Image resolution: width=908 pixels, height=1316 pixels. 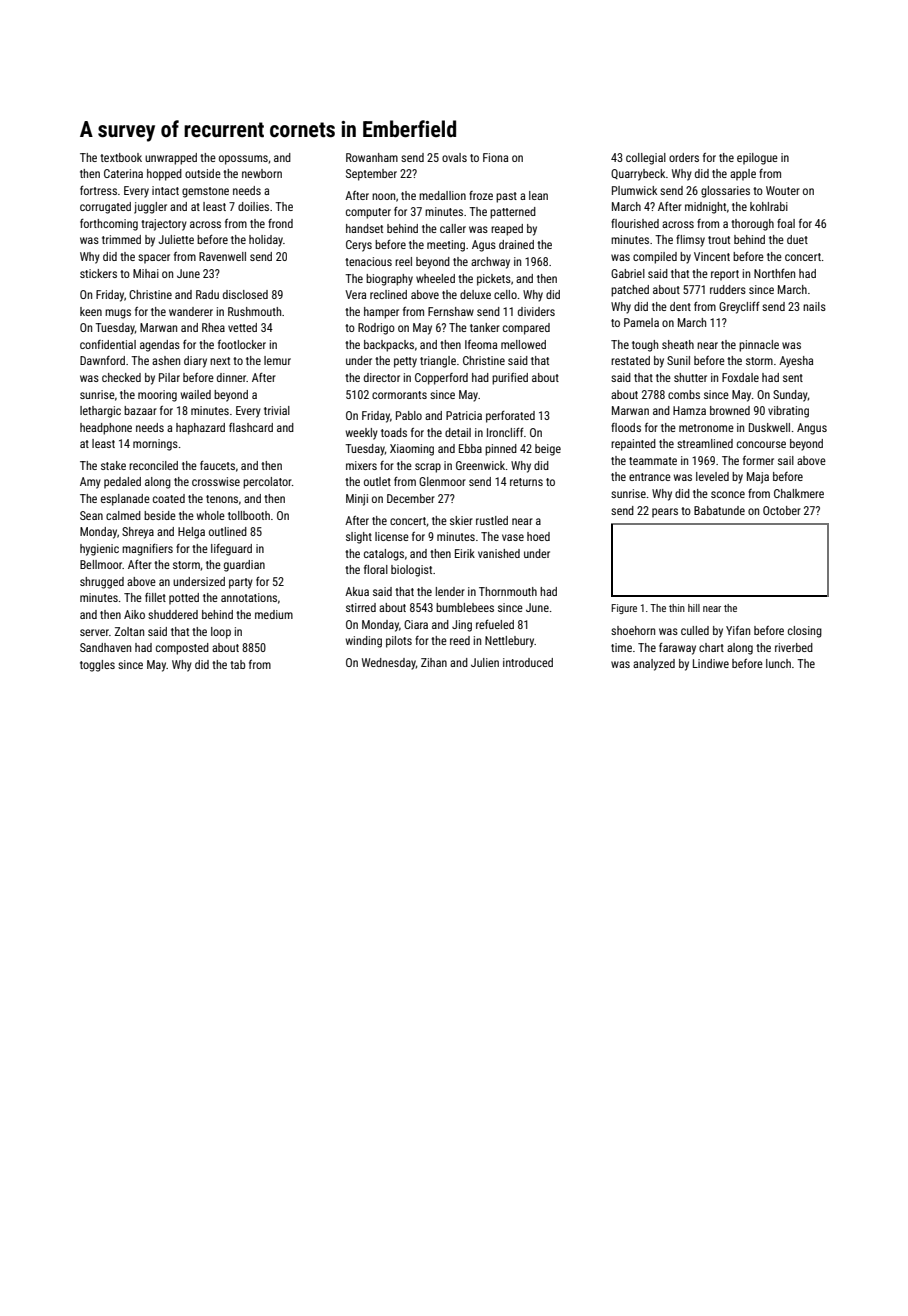 What do you see at coordinates (678, 360) in the screenshot?
I see `Sunil` at bounding box center [678, 360].
